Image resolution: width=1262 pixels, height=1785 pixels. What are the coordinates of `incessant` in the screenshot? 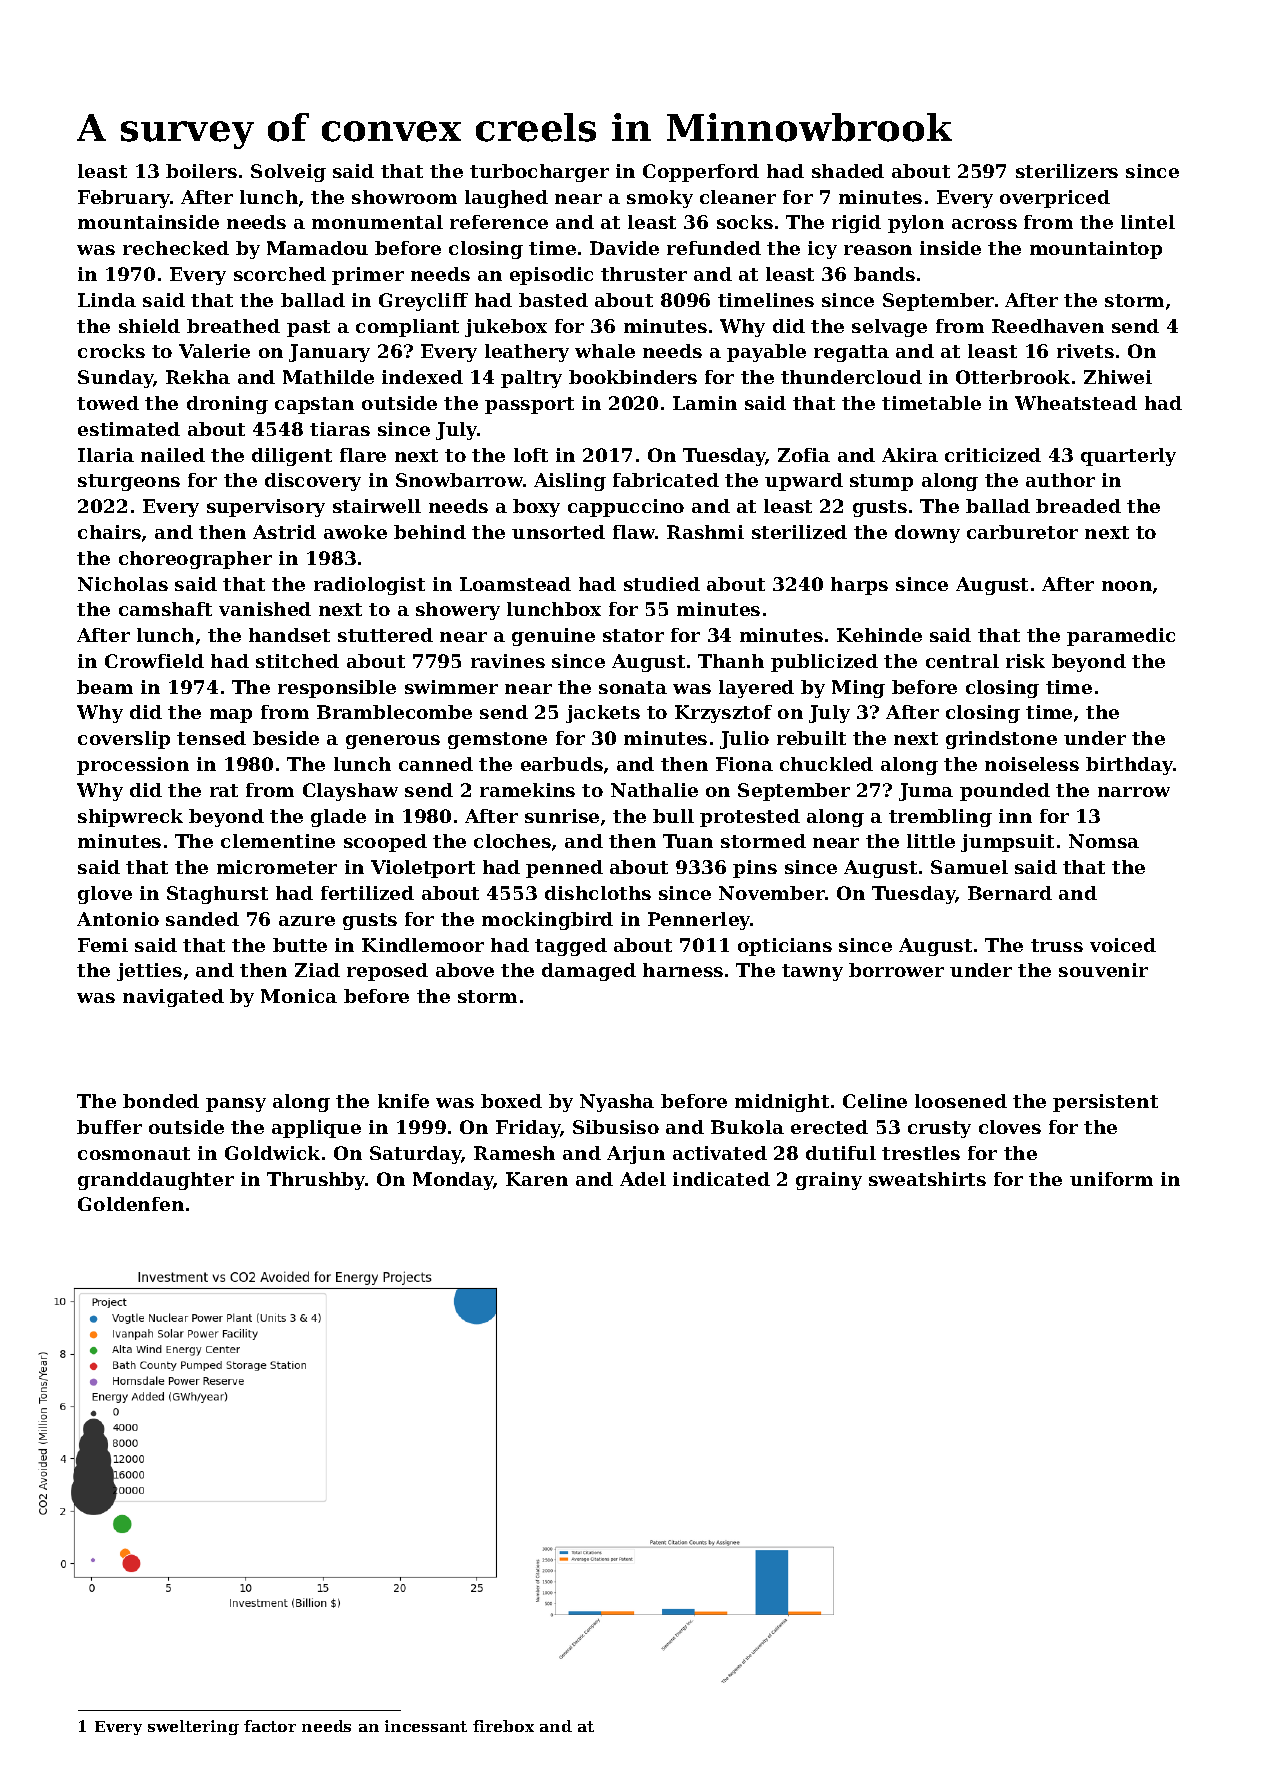 It's located at (426, 1726).
